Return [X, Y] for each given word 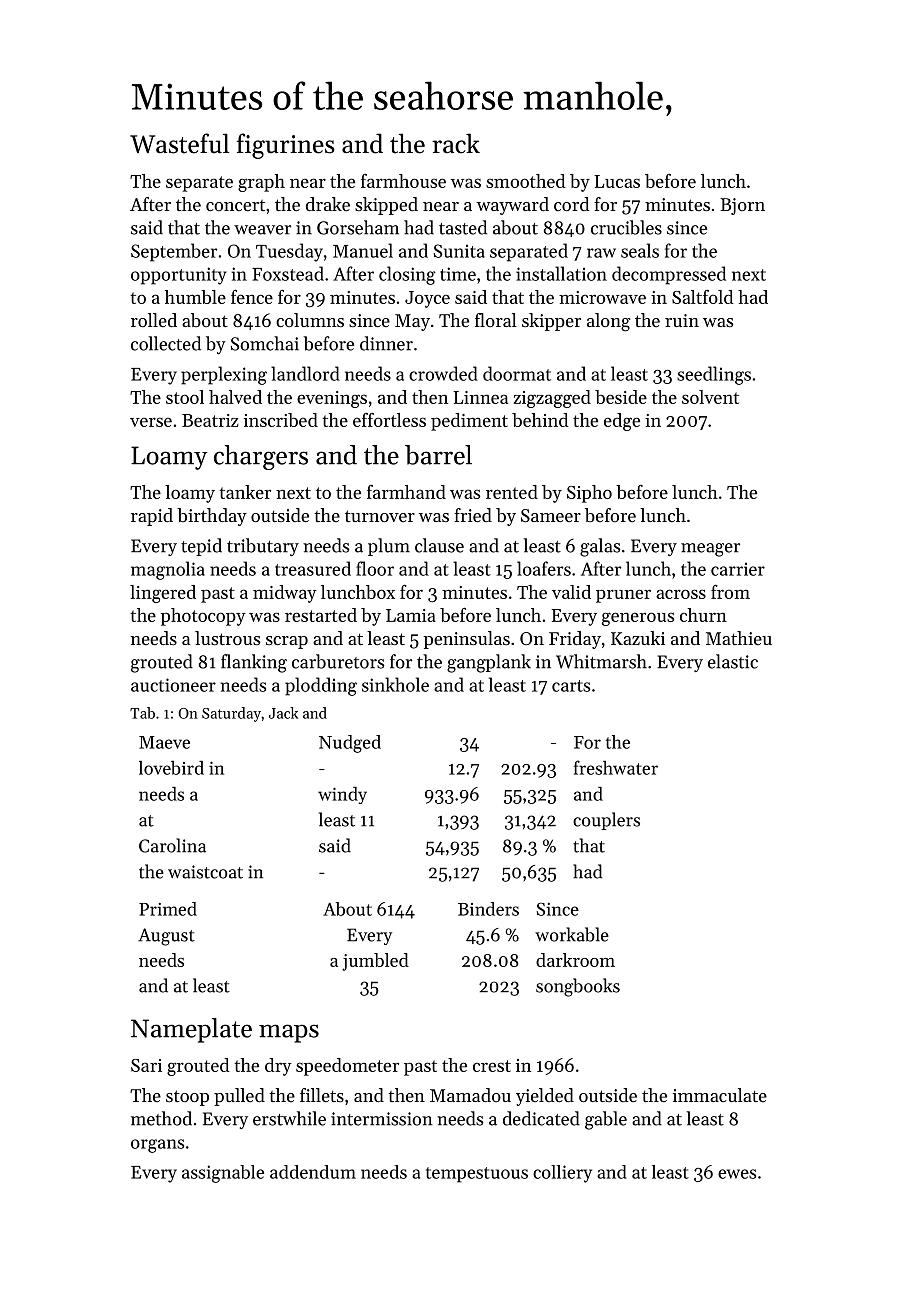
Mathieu [739, 638]
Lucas [617, 181]
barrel [438, 455]
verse [151, 422]
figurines [286, 146]
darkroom [575, 960]
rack [456, 143]
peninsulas [466, 640]
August [166, 937]
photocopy [203, 617]
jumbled [375, 962]
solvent [710, 397]
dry [278, 1067]
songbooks [578, 987]
